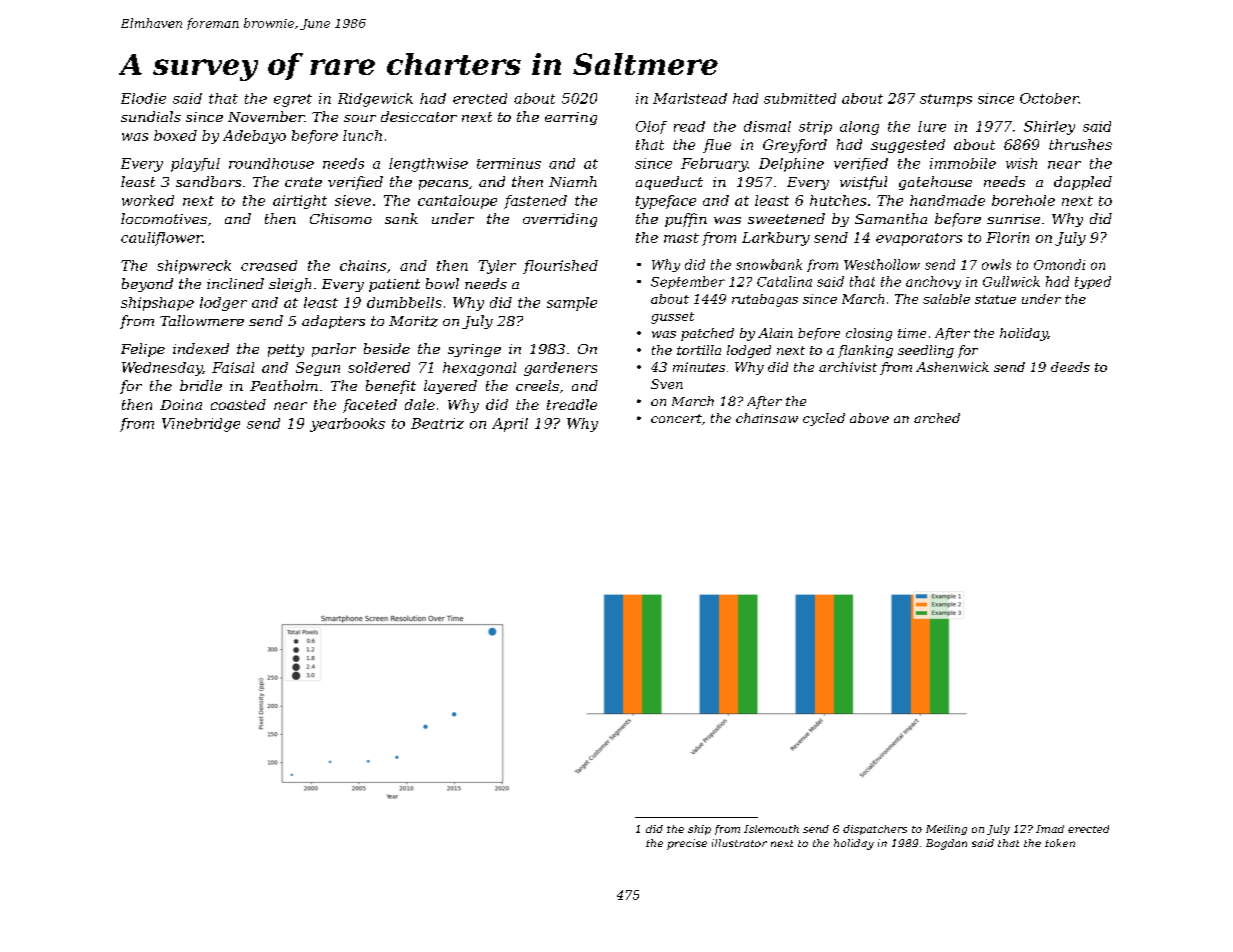 This page has width=1233, height=952. Describe the element at coordinates (1050, 829) in the page. I see `Imad` at that location.
